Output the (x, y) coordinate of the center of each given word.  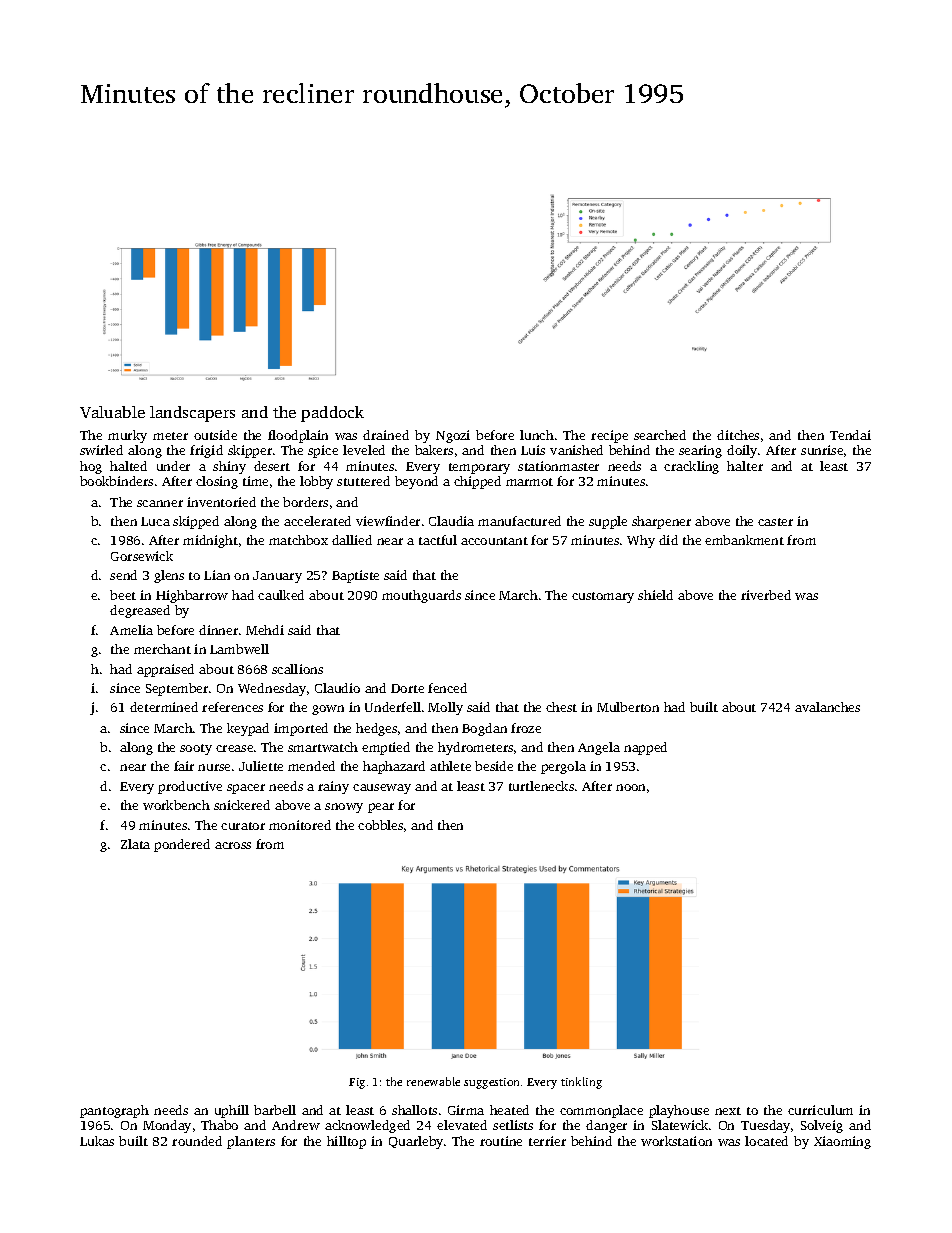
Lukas (97, 1141)
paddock (332, 414)
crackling (691, 467)
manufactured (519, 521)
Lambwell (239, 649)
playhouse (679, 1111)
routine (501, 1141)
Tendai (850, 435)
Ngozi (453, 436)
